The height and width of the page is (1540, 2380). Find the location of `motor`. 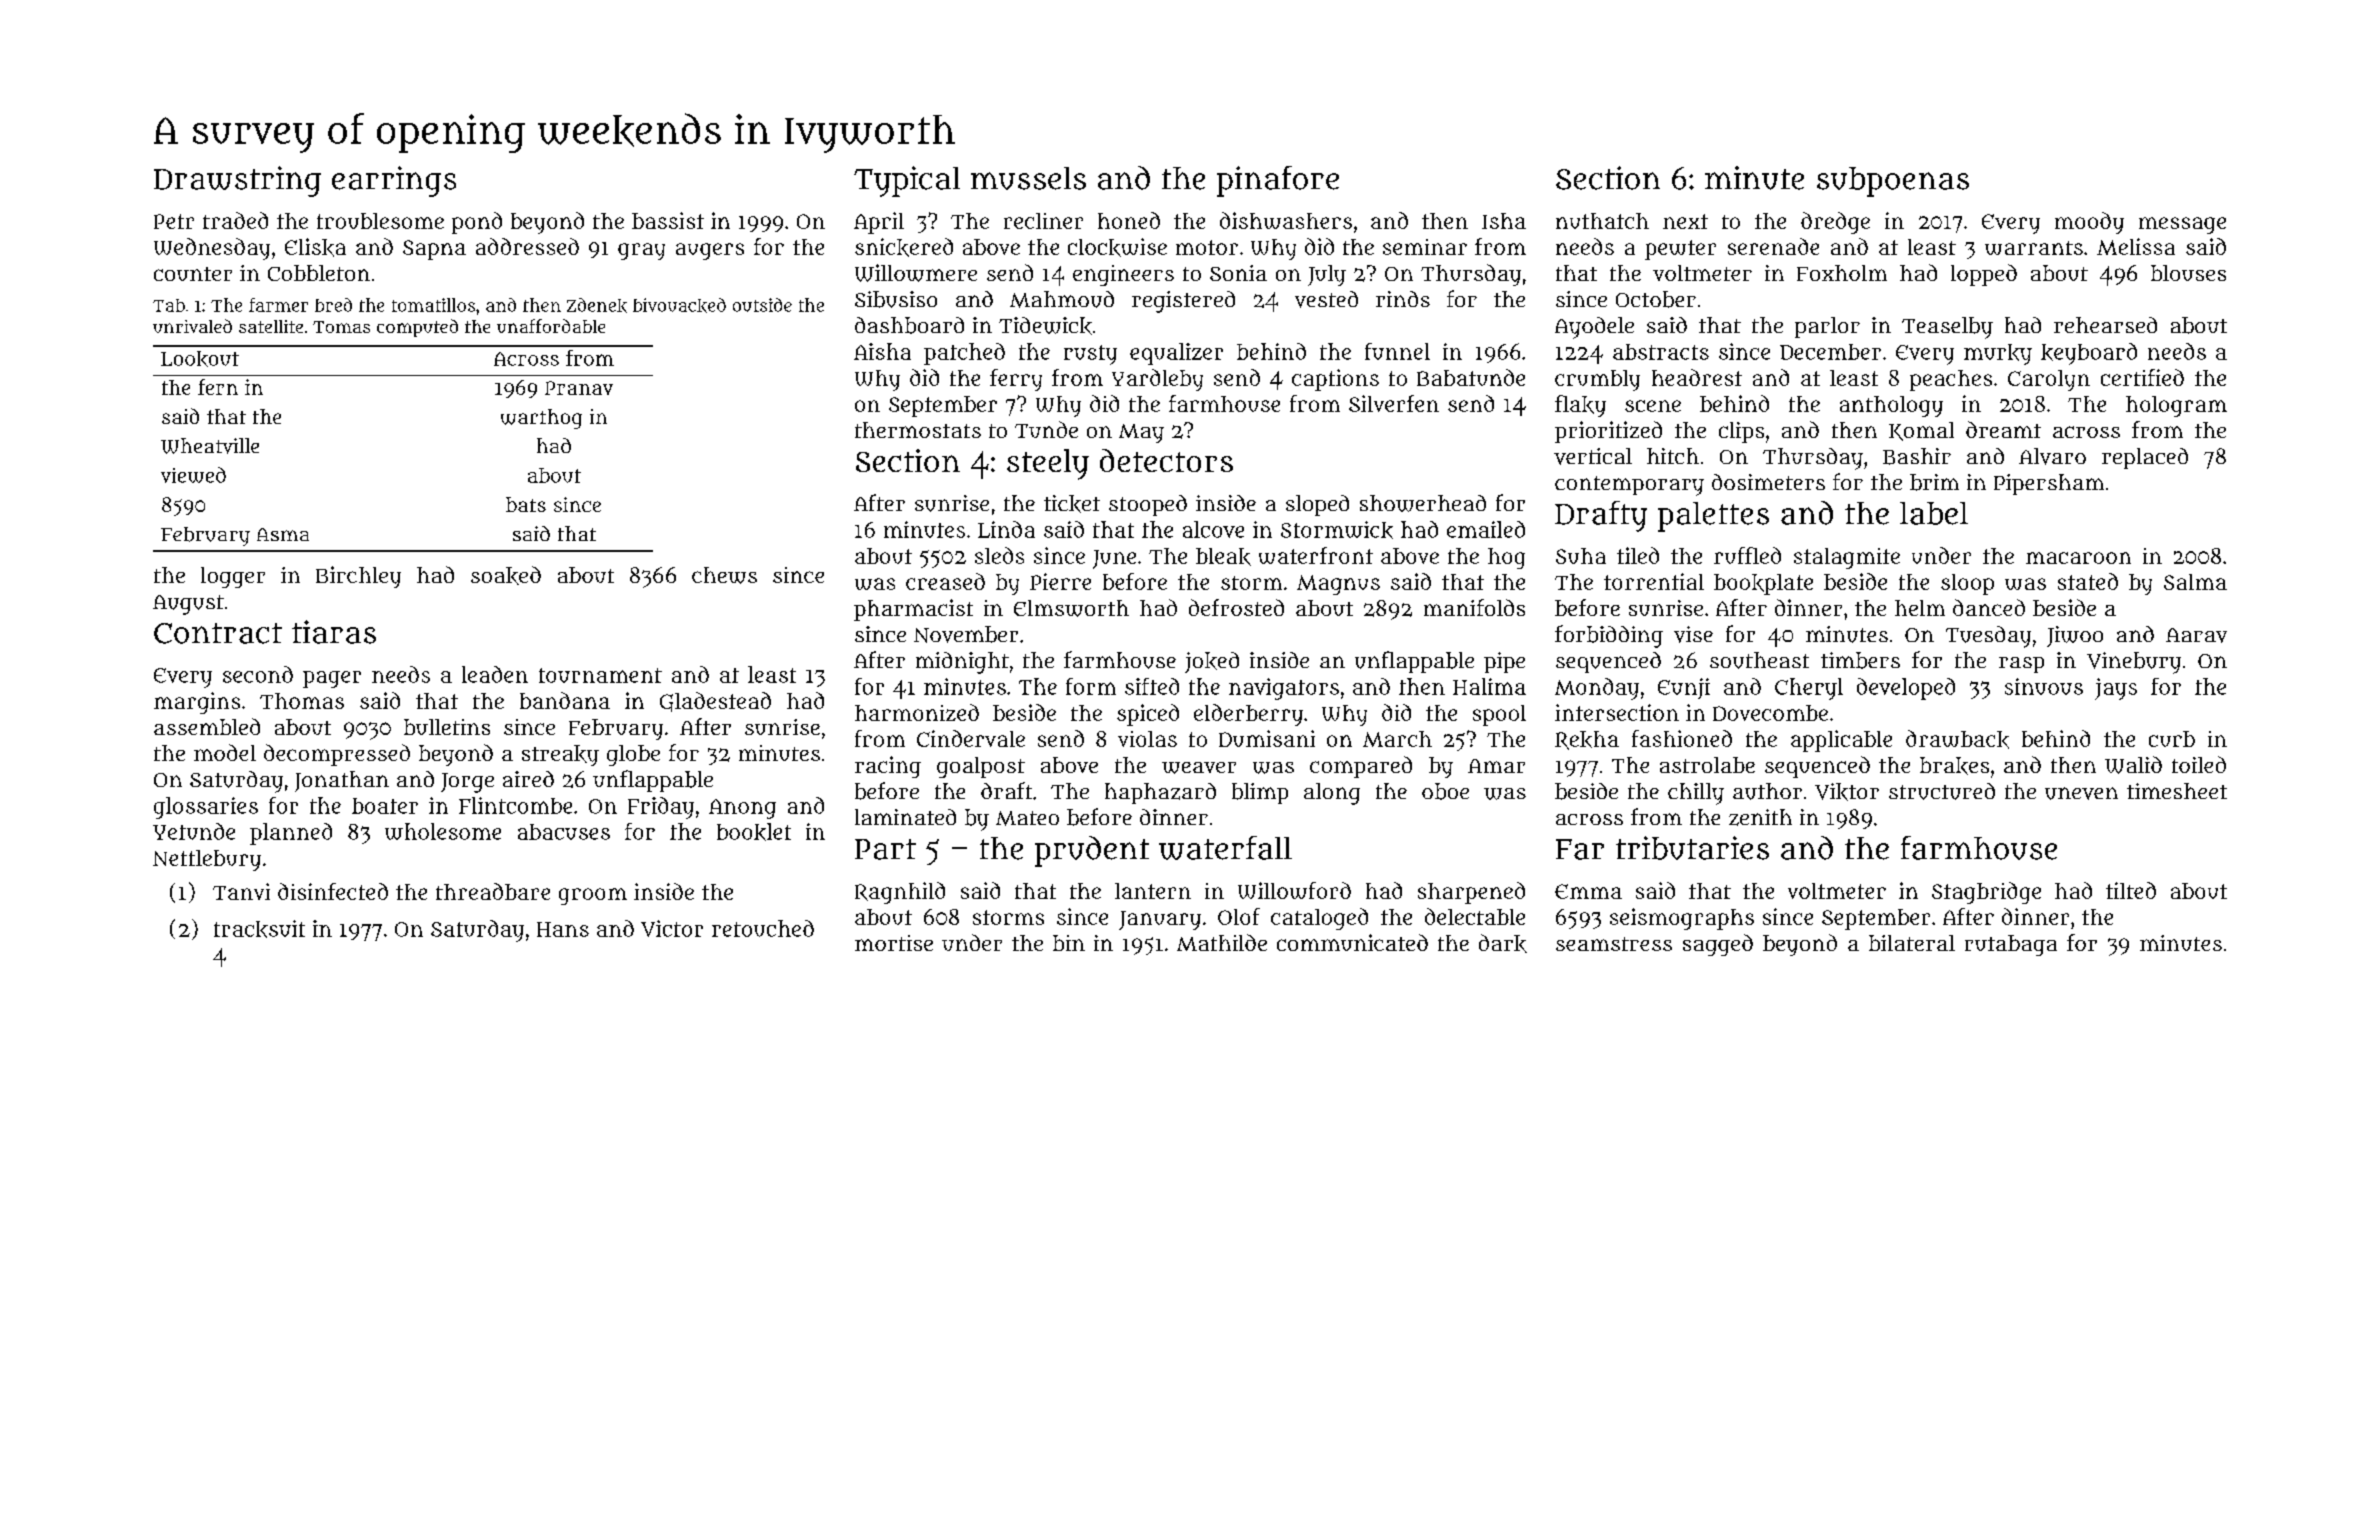

motor is located at coordinates (1207, 247).
